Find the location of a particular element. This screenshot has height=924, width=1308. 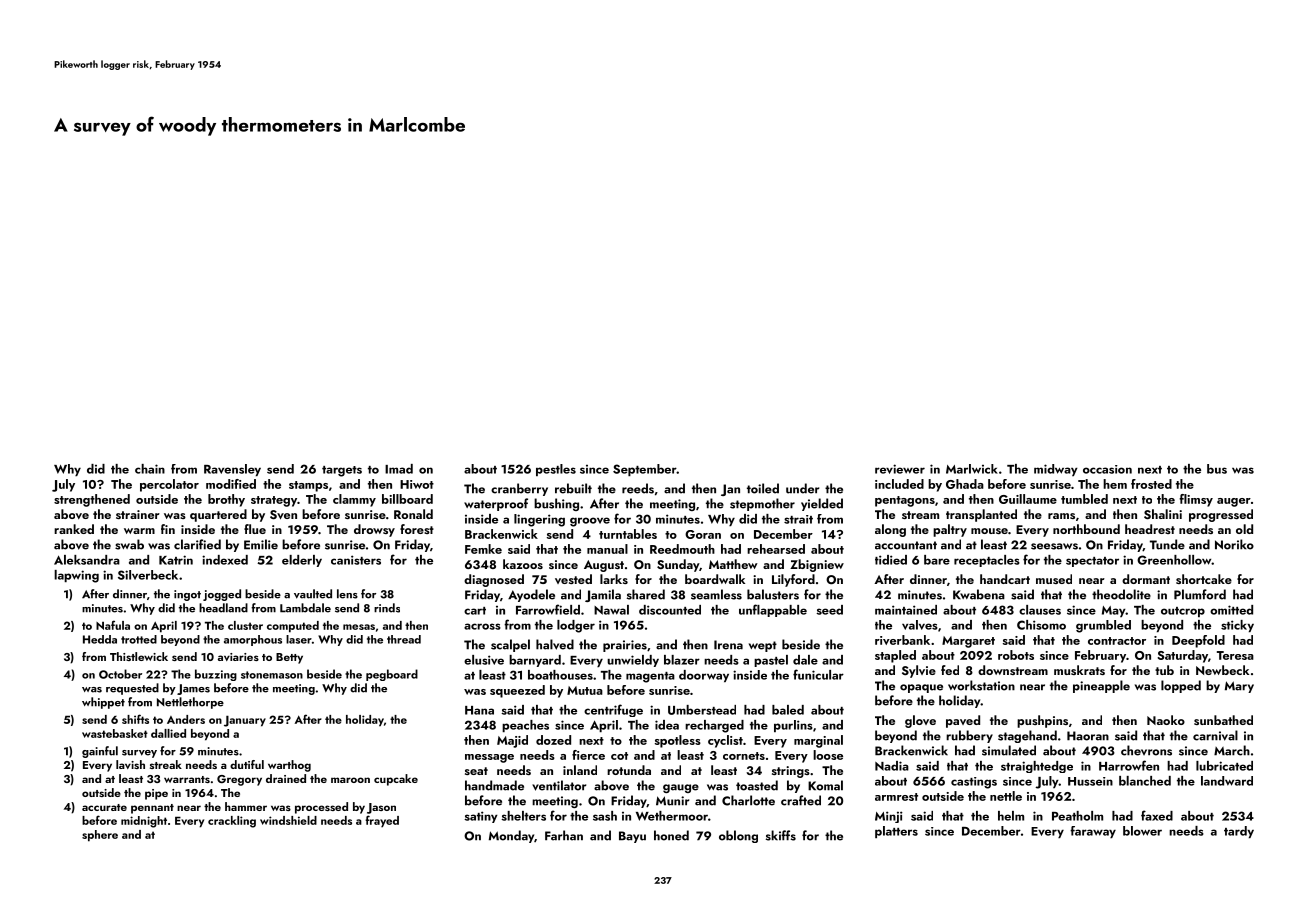

clarified is located at coordinates (197, 544).
